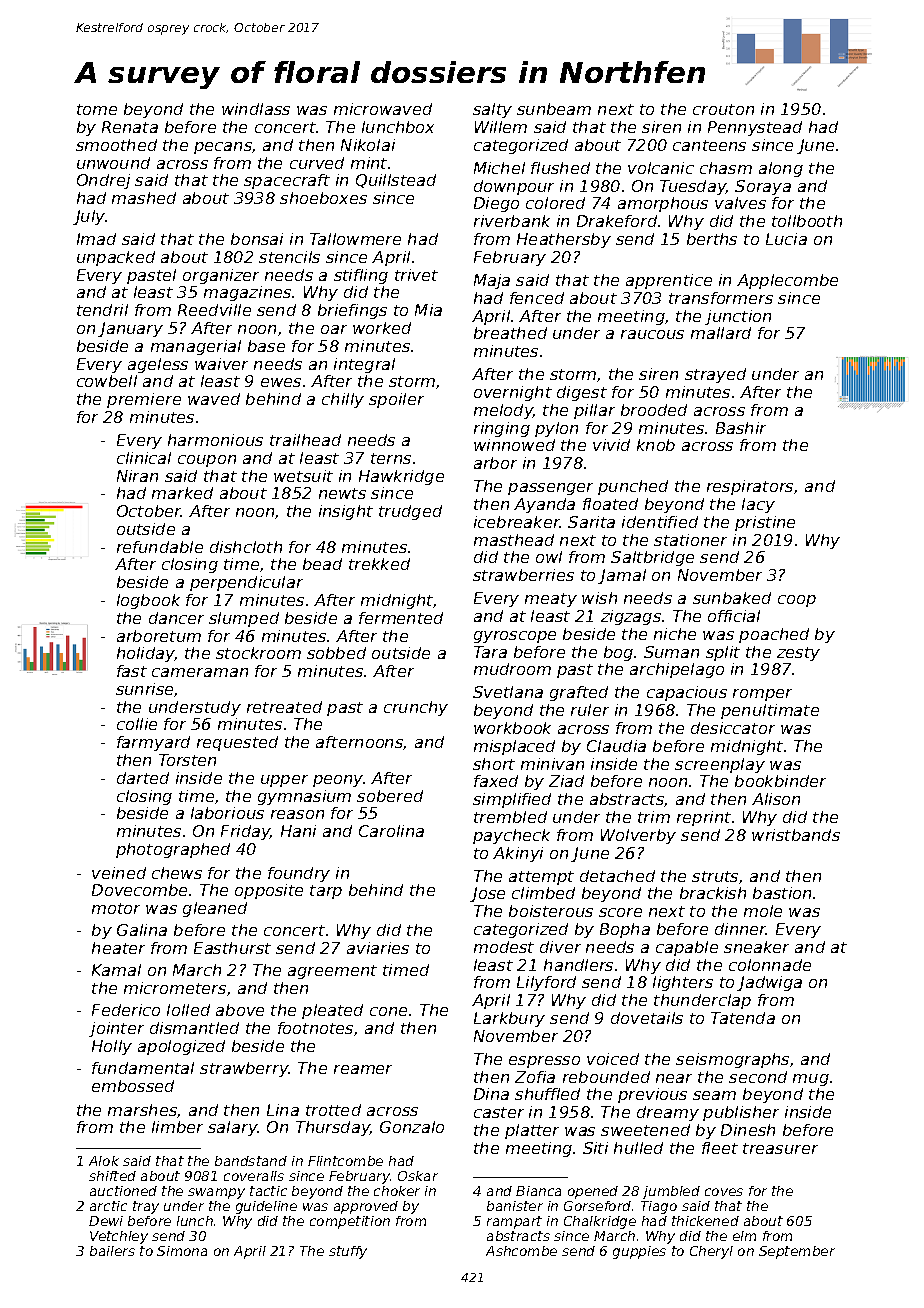 Image resolution: width=924 pixels, height=1308 pixels. I want to click on photographed, so click(173, 850).
